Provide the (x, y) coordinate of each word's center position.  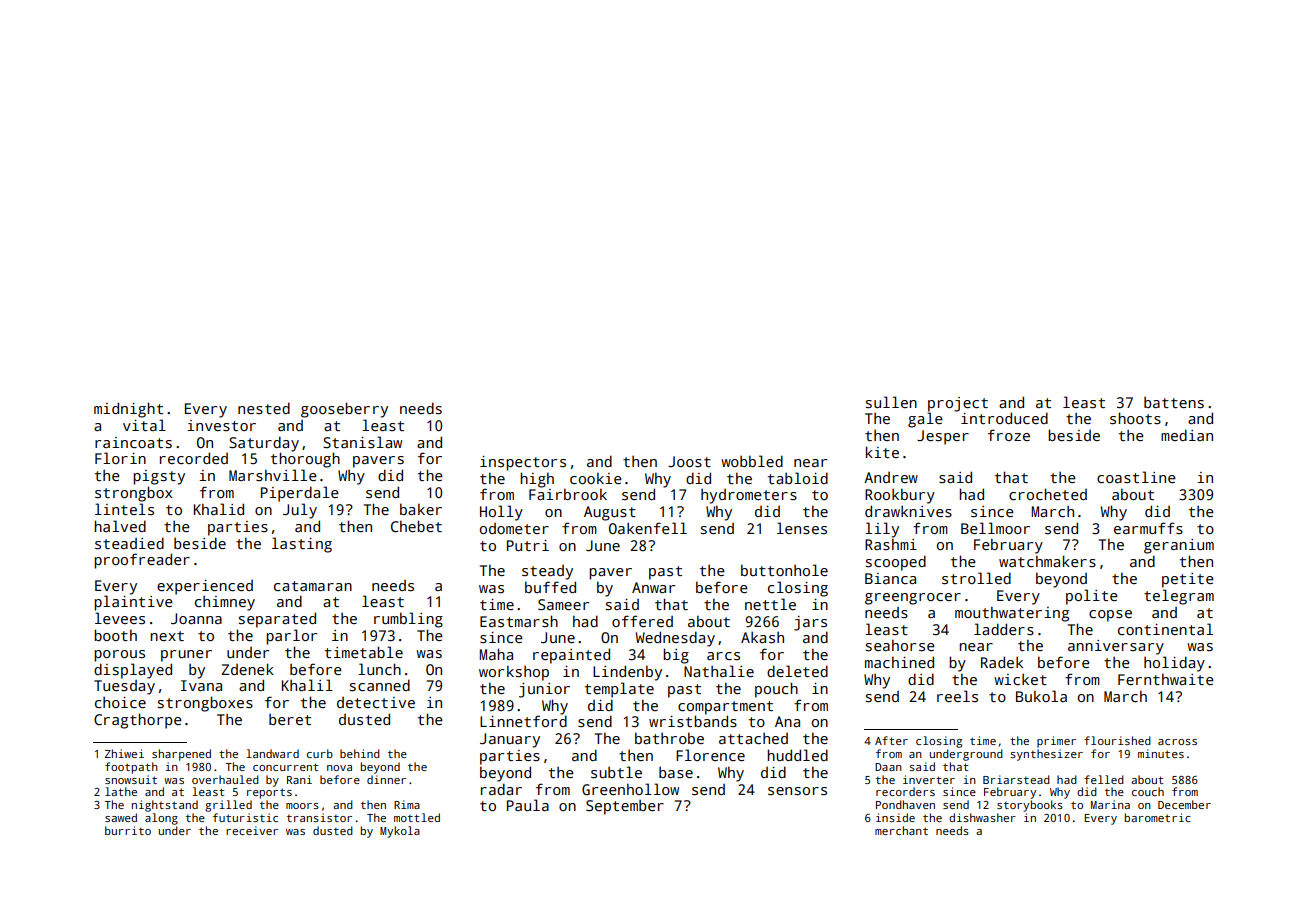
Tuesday (124, 687)
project (958, 404)
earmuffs (1148, 528)
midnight (128, 410)
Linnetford (523, 721)
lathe (121, 791)
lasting (302, 545)
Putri (528, 545)
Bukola (1041, 696)
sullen (891, 402)
